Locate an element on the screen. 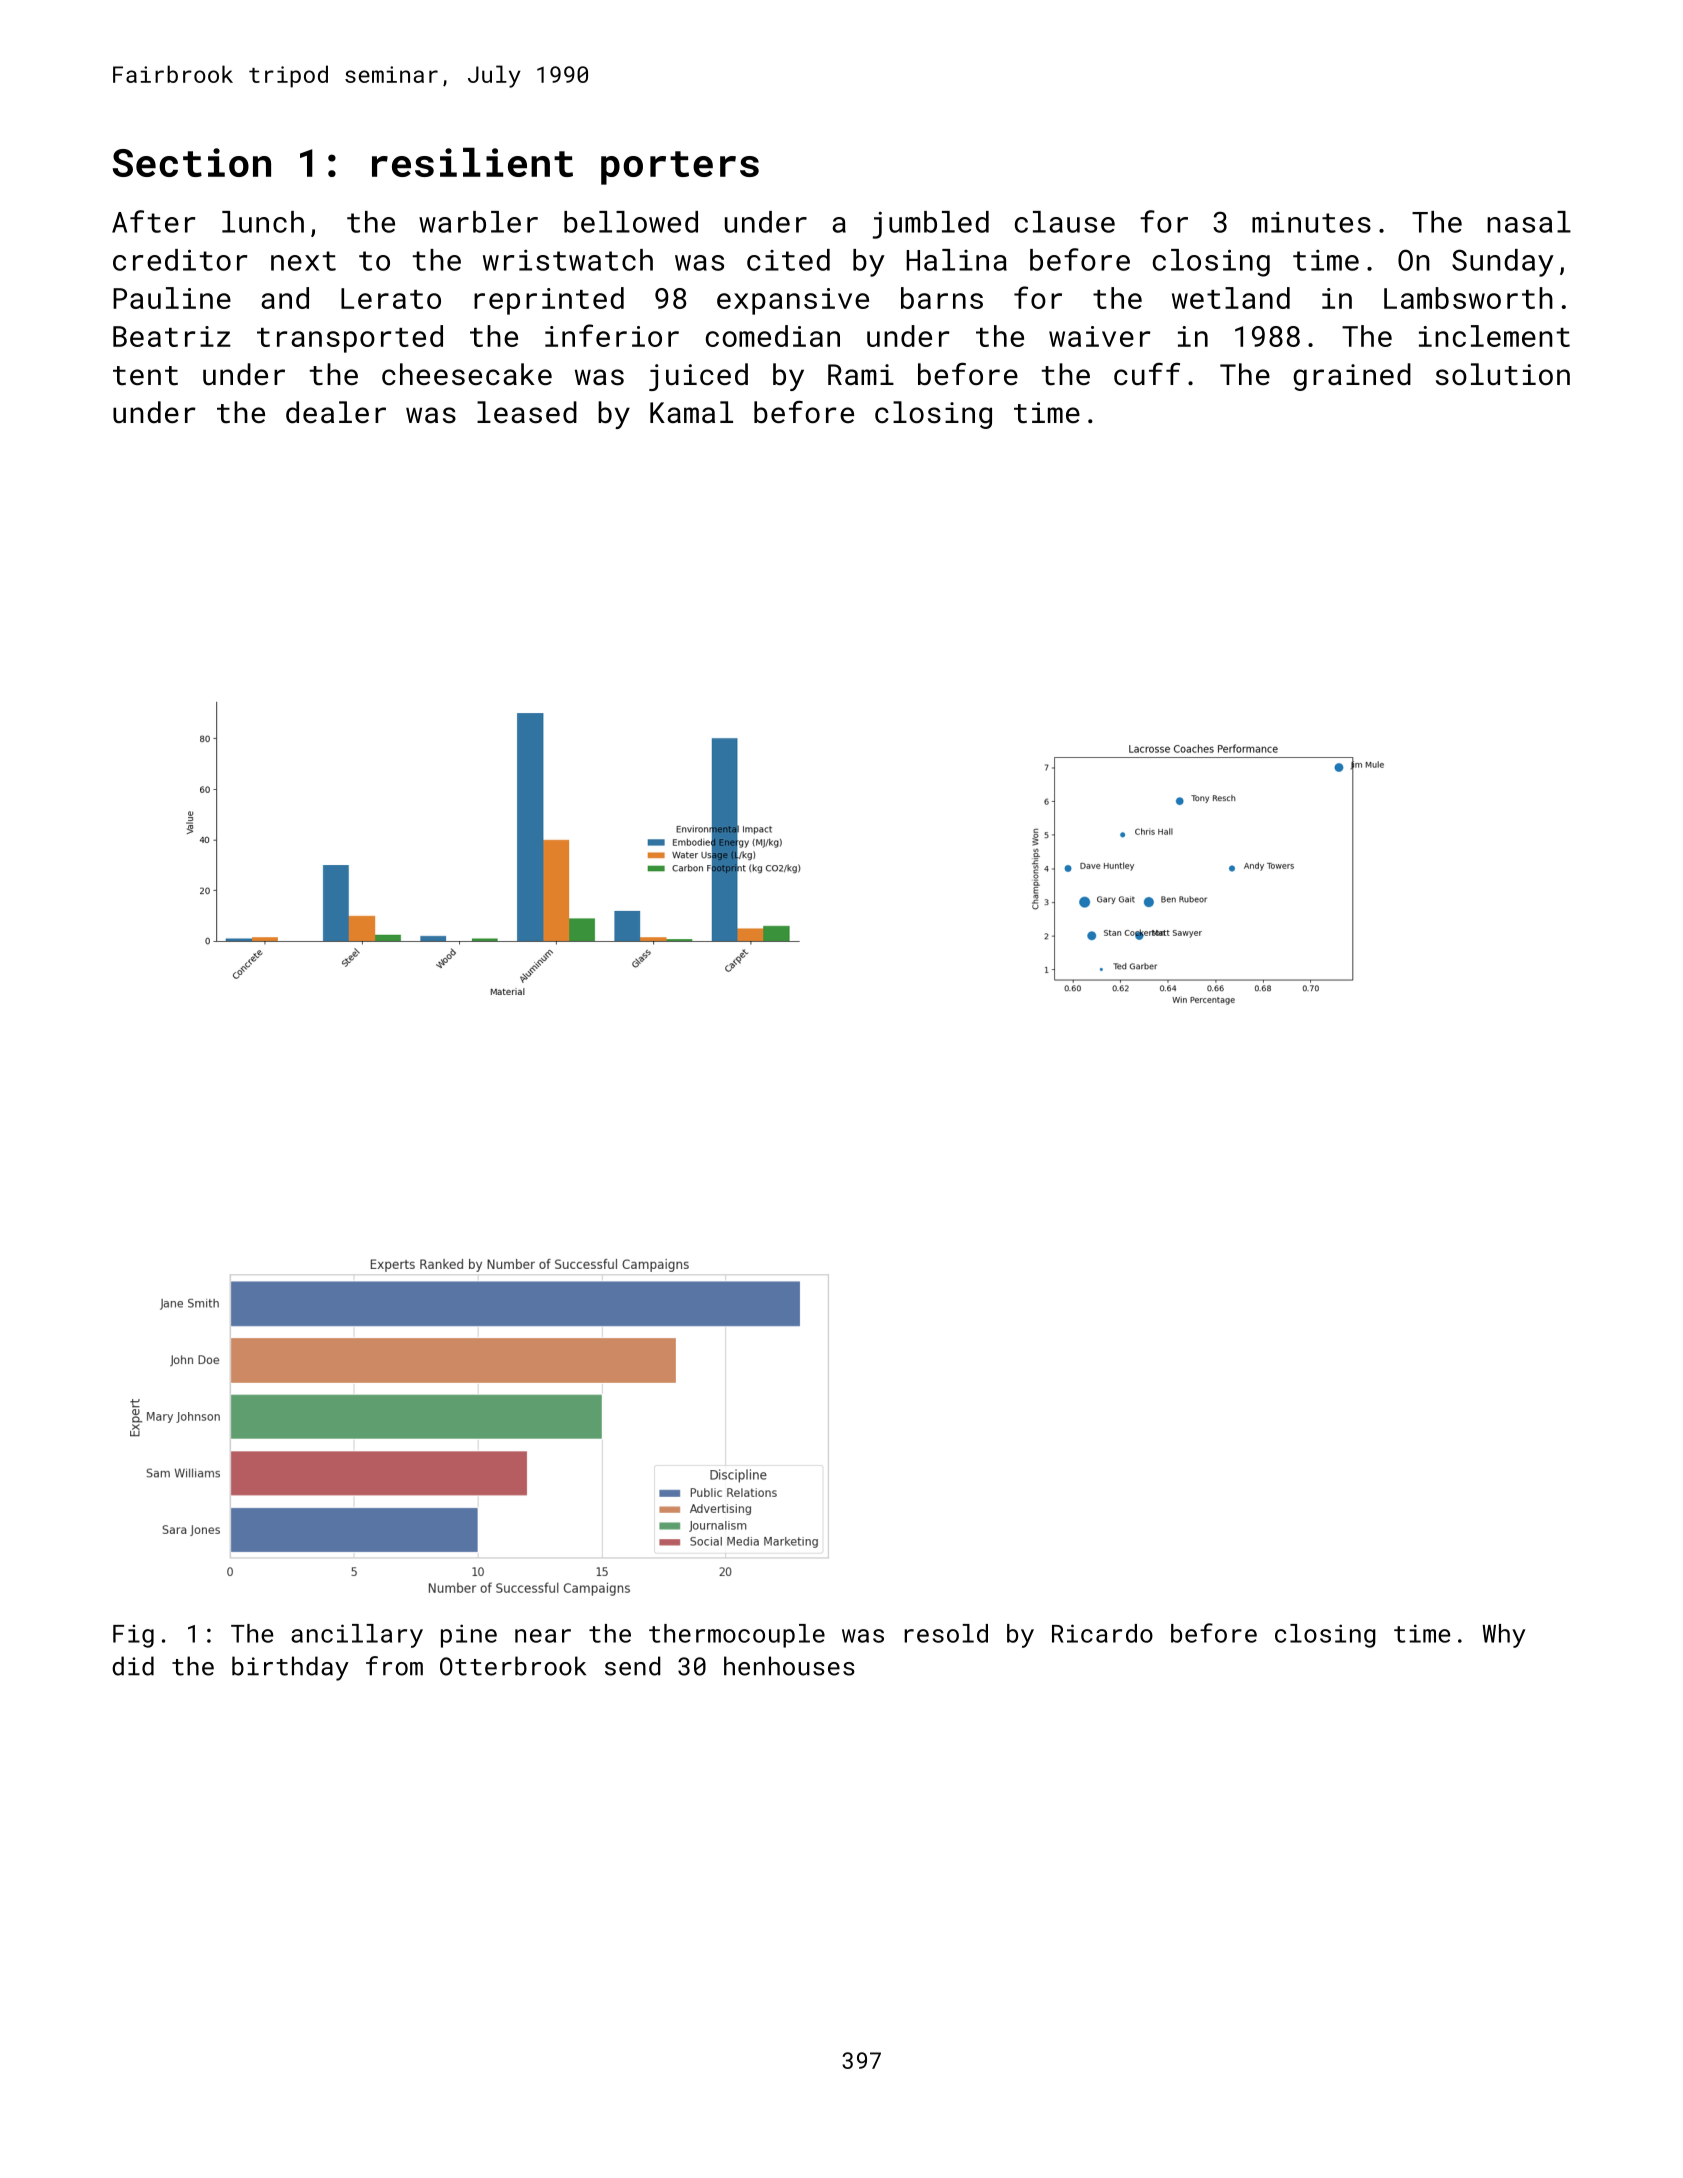  Ricardo is located at coordinates (1102, 1633).
